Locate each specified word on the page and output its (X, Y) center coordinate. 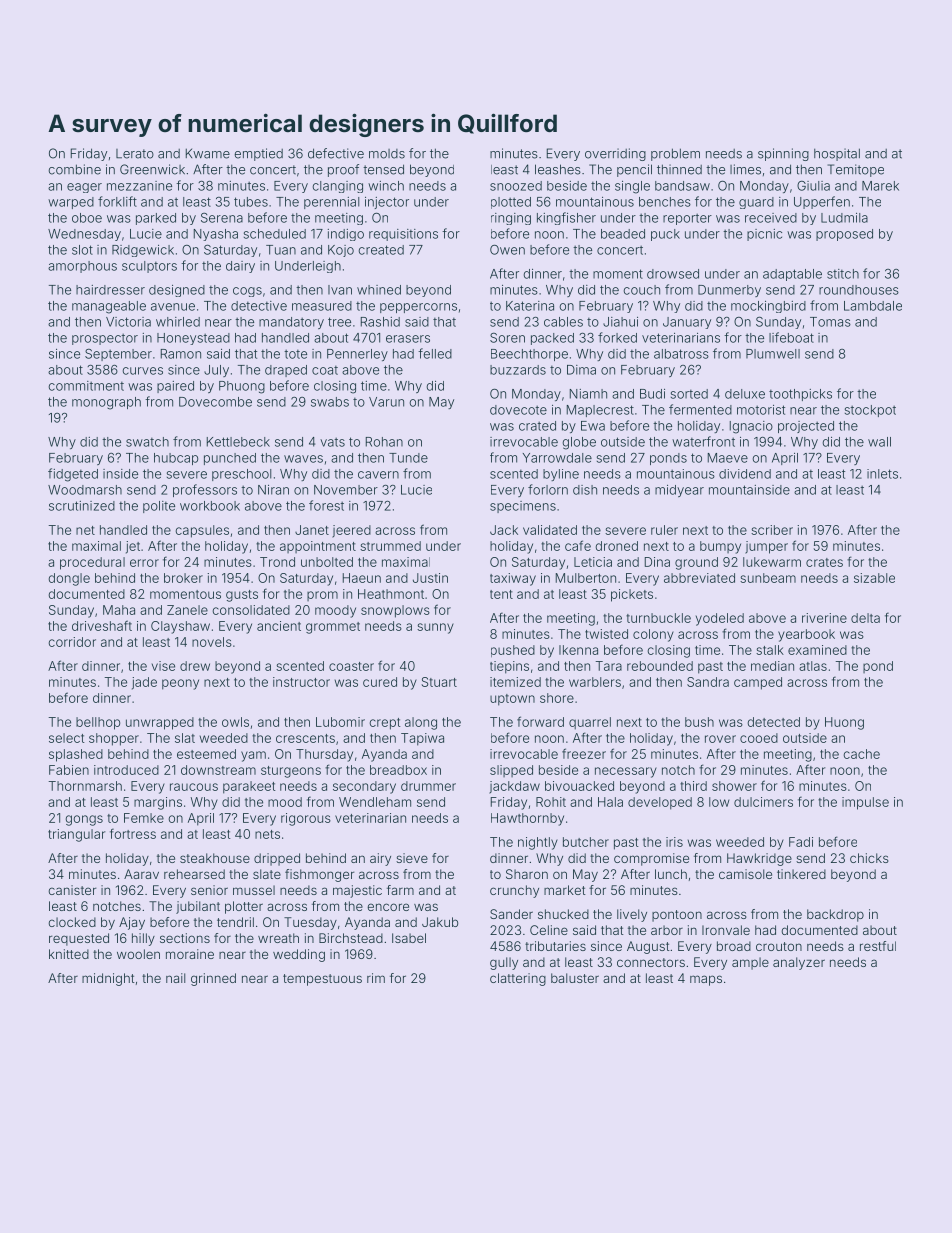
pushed (513, 651)
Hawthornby (527, 819)
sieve (412, 858)
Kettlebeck (238, 442)
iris (674, 842)
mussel (254, 890)
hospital (837, 154)
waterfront (703, 441)
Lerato (135, 154)
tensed (383, 169)
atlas (813, 666)
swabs (330, 402)
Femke (144, 818)
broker (183, 578)
